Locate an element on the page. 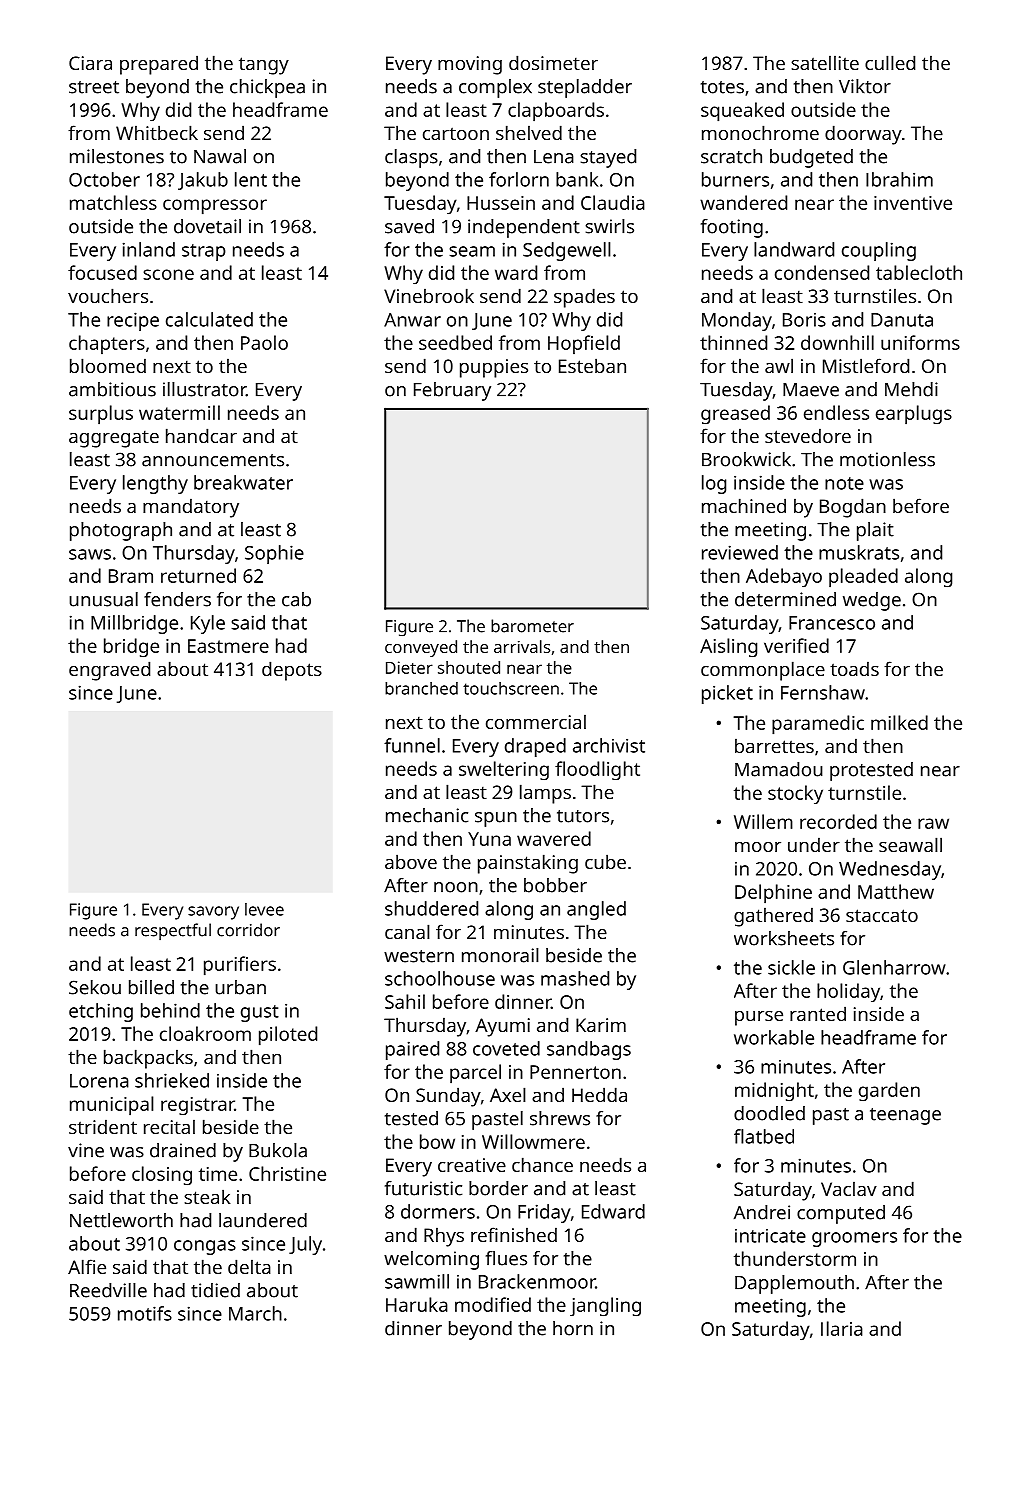  muskrats is located at coordinates (859, 552).
